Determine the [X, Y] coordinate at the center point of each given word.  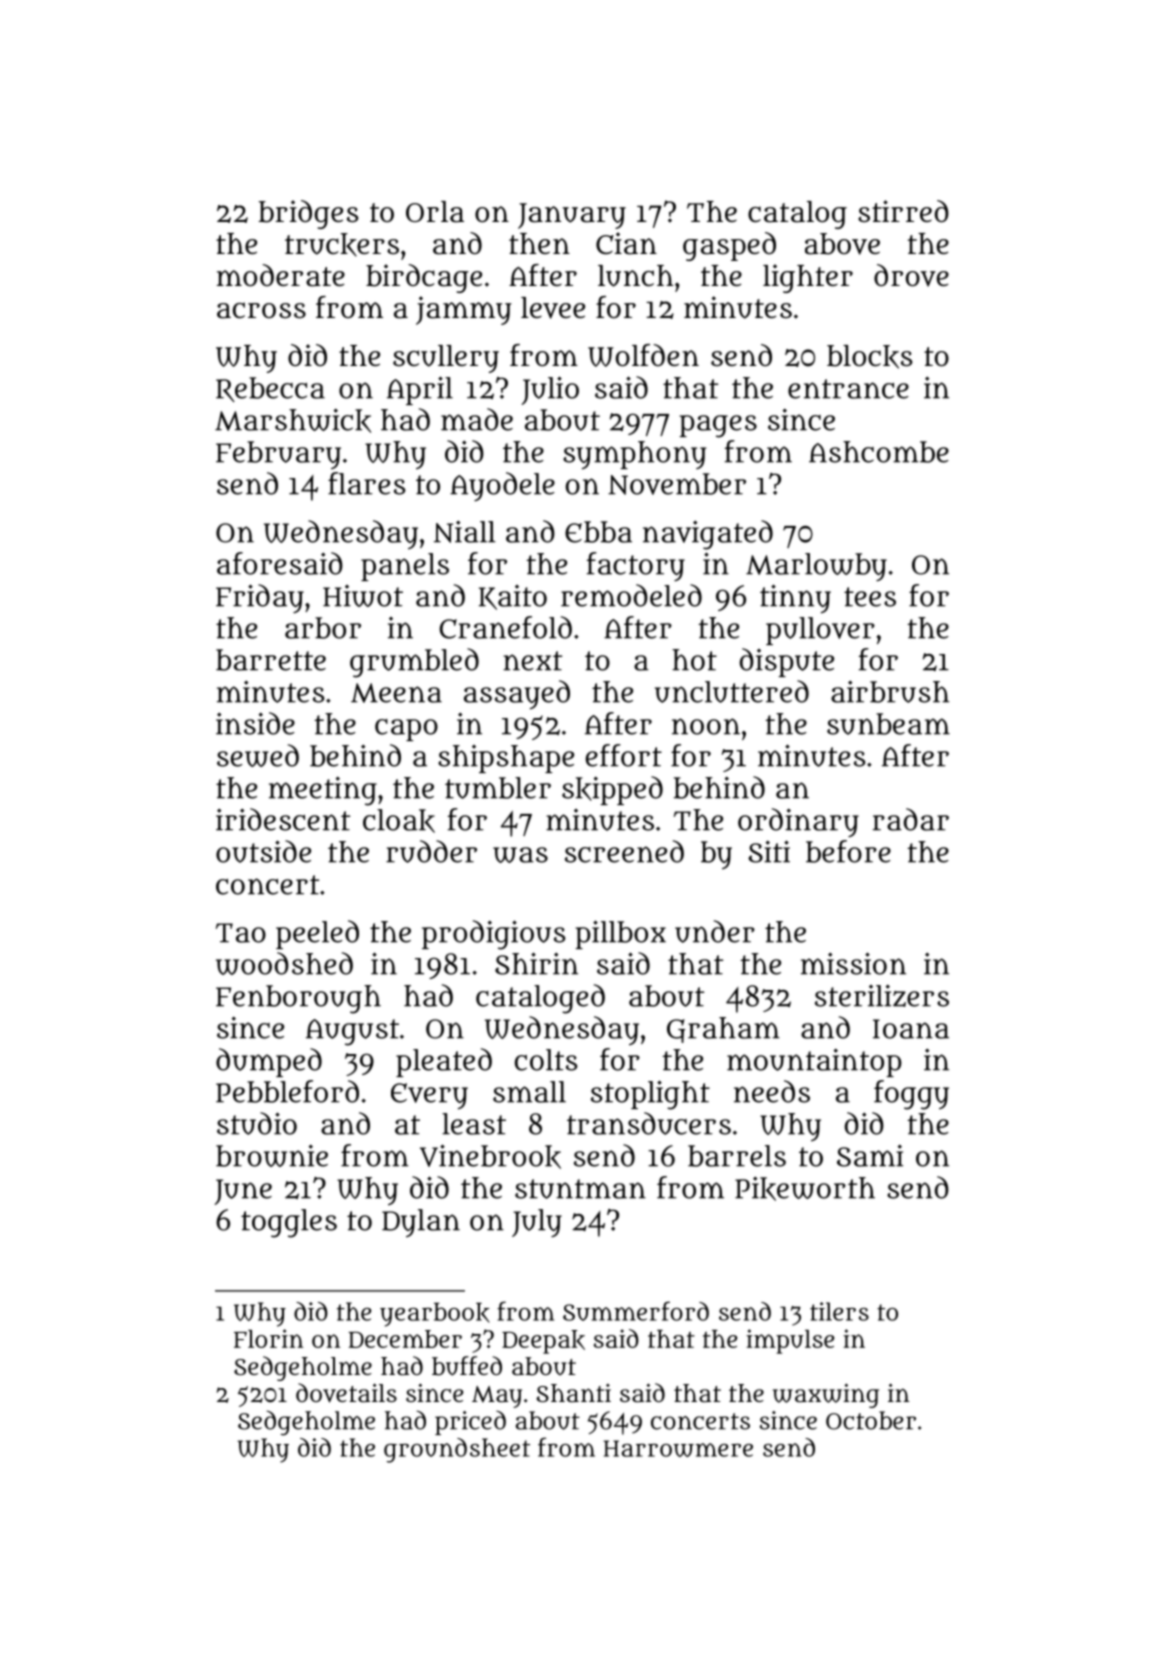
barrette [271, 660]
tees [870, 597]
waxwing [826, 1395]
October [871, 1420]
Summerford [636, 1311]
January [572, 216]
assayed [517, 695]
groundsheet [457, 1450]
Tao [241, 933]
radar [911, 819]
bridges [308, 214]
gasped [729, 246]
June [243, 1192]
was [520, 855]
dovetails [346, 1393]
